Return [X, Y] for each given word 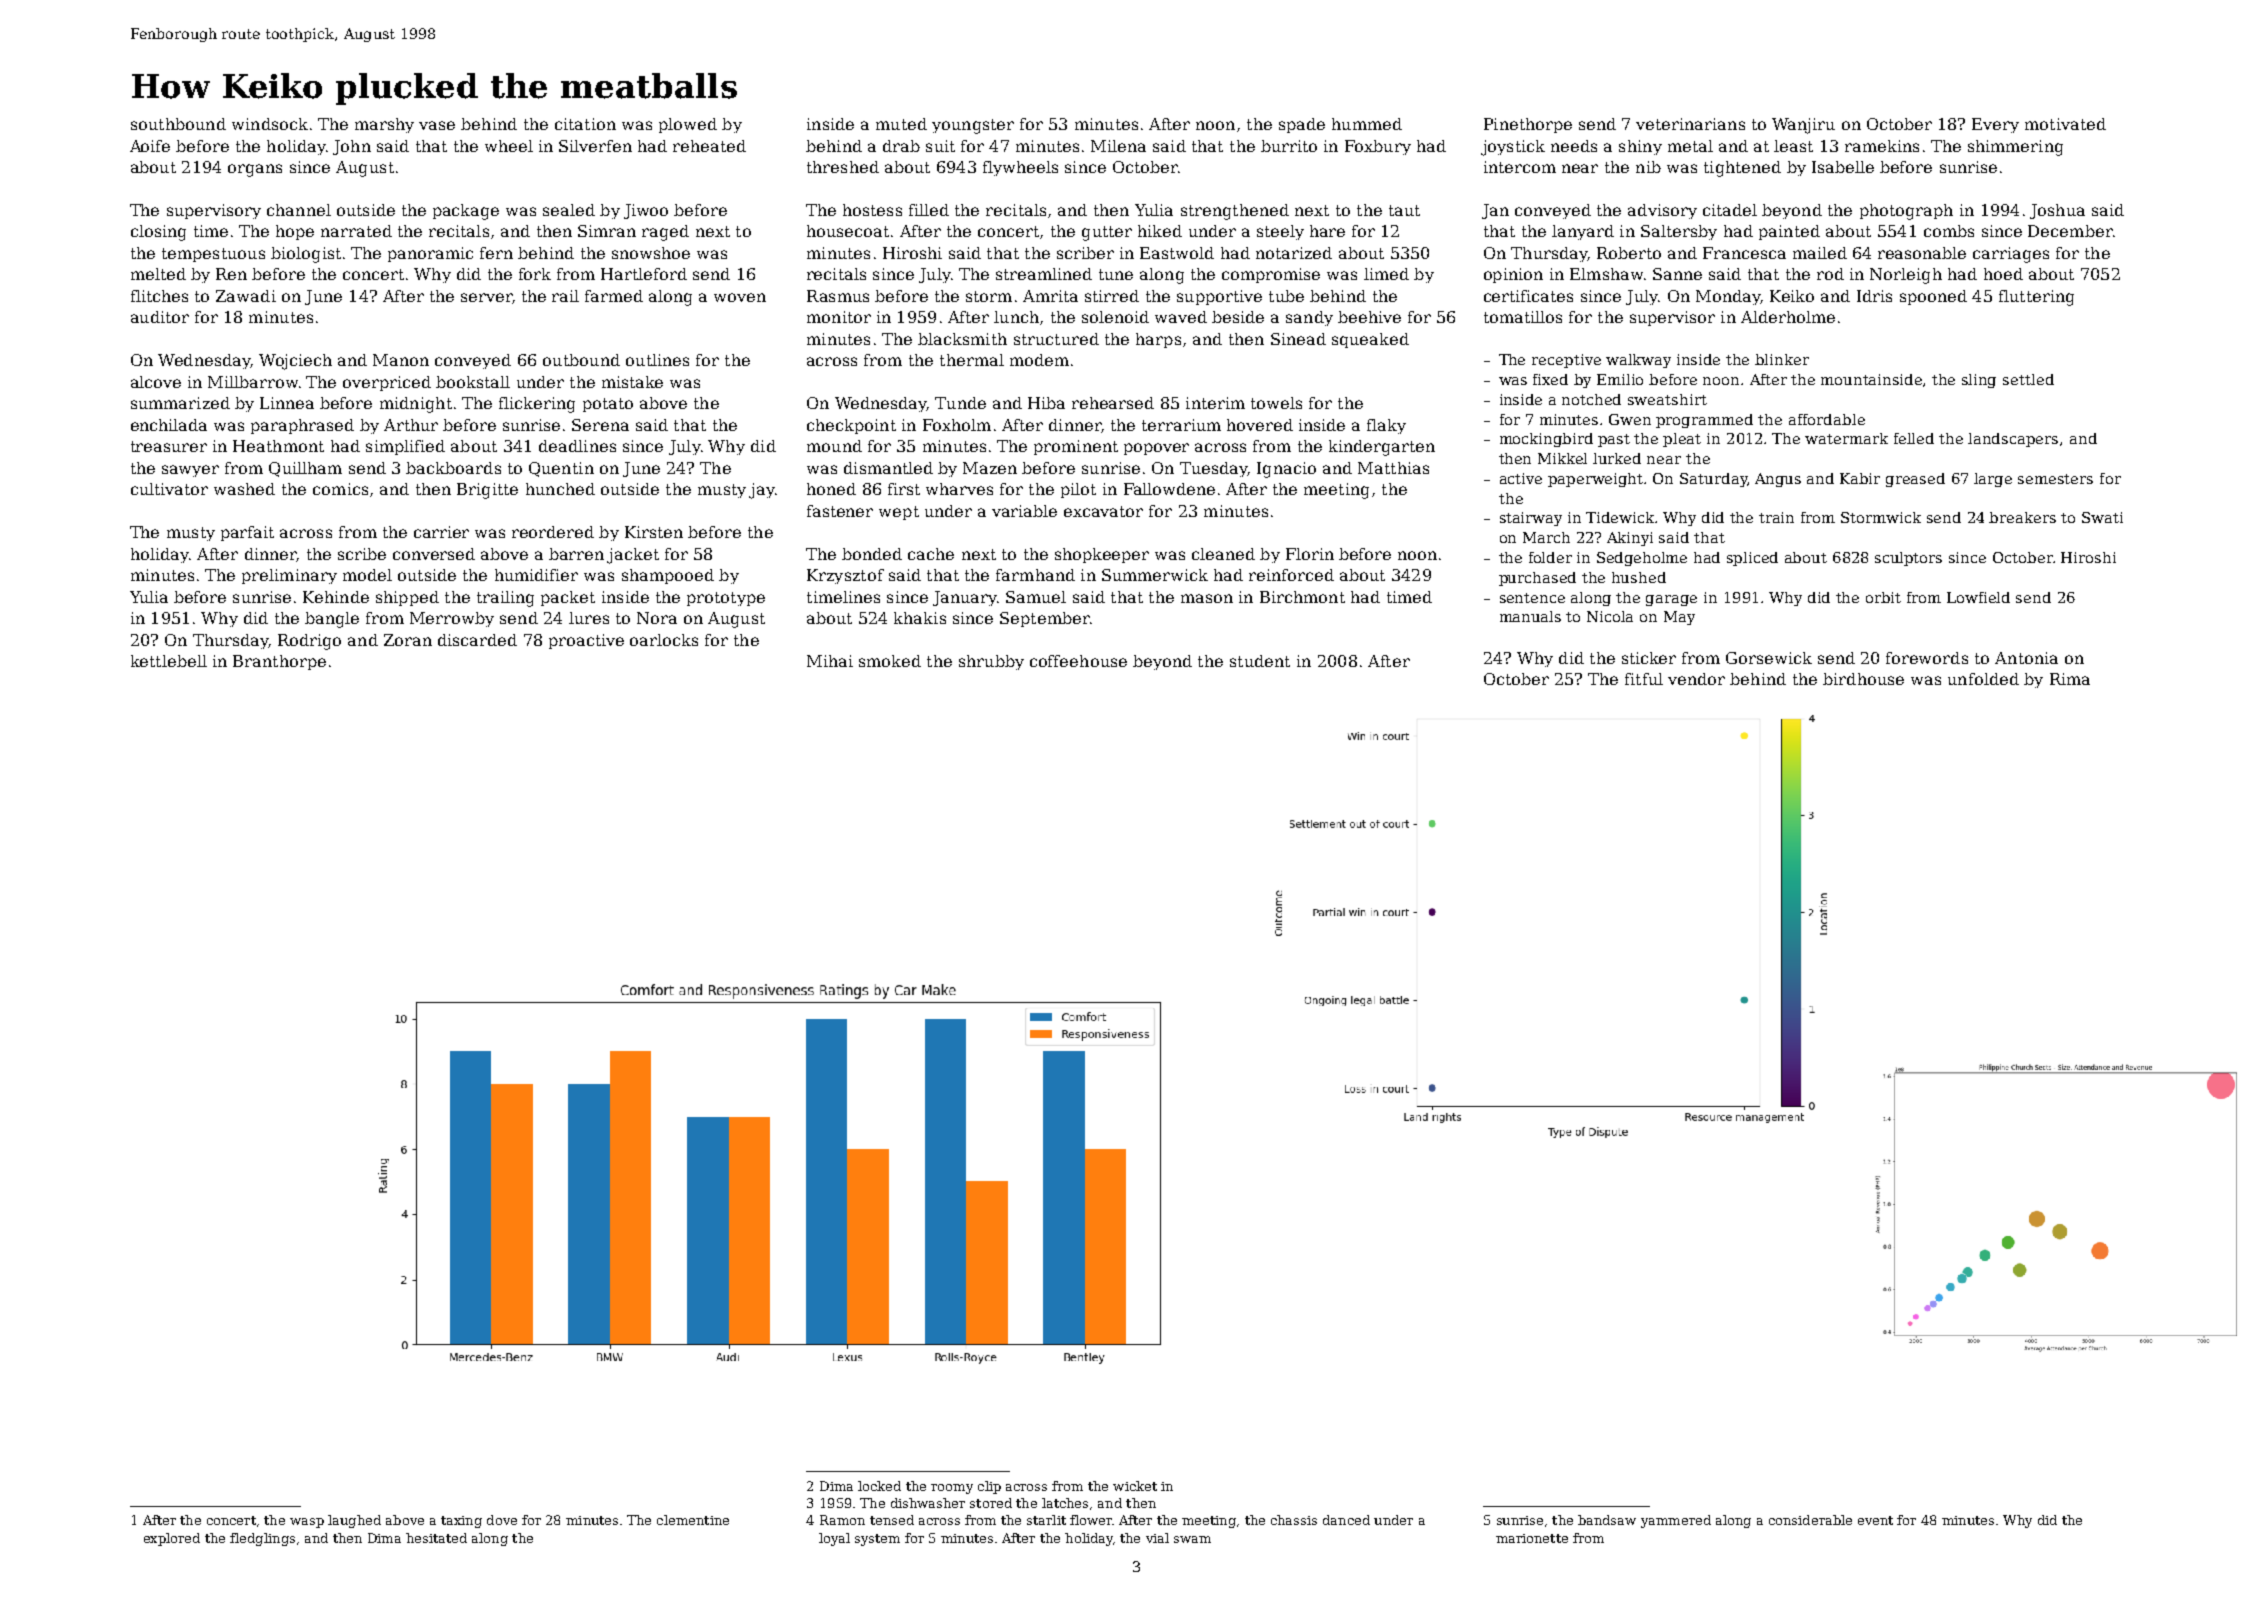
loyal [834, 1539]
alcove [156, 382]
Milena [1118, 146]
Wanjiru [1803, 126]
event [1875, 1520]
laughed [354, 1521]
